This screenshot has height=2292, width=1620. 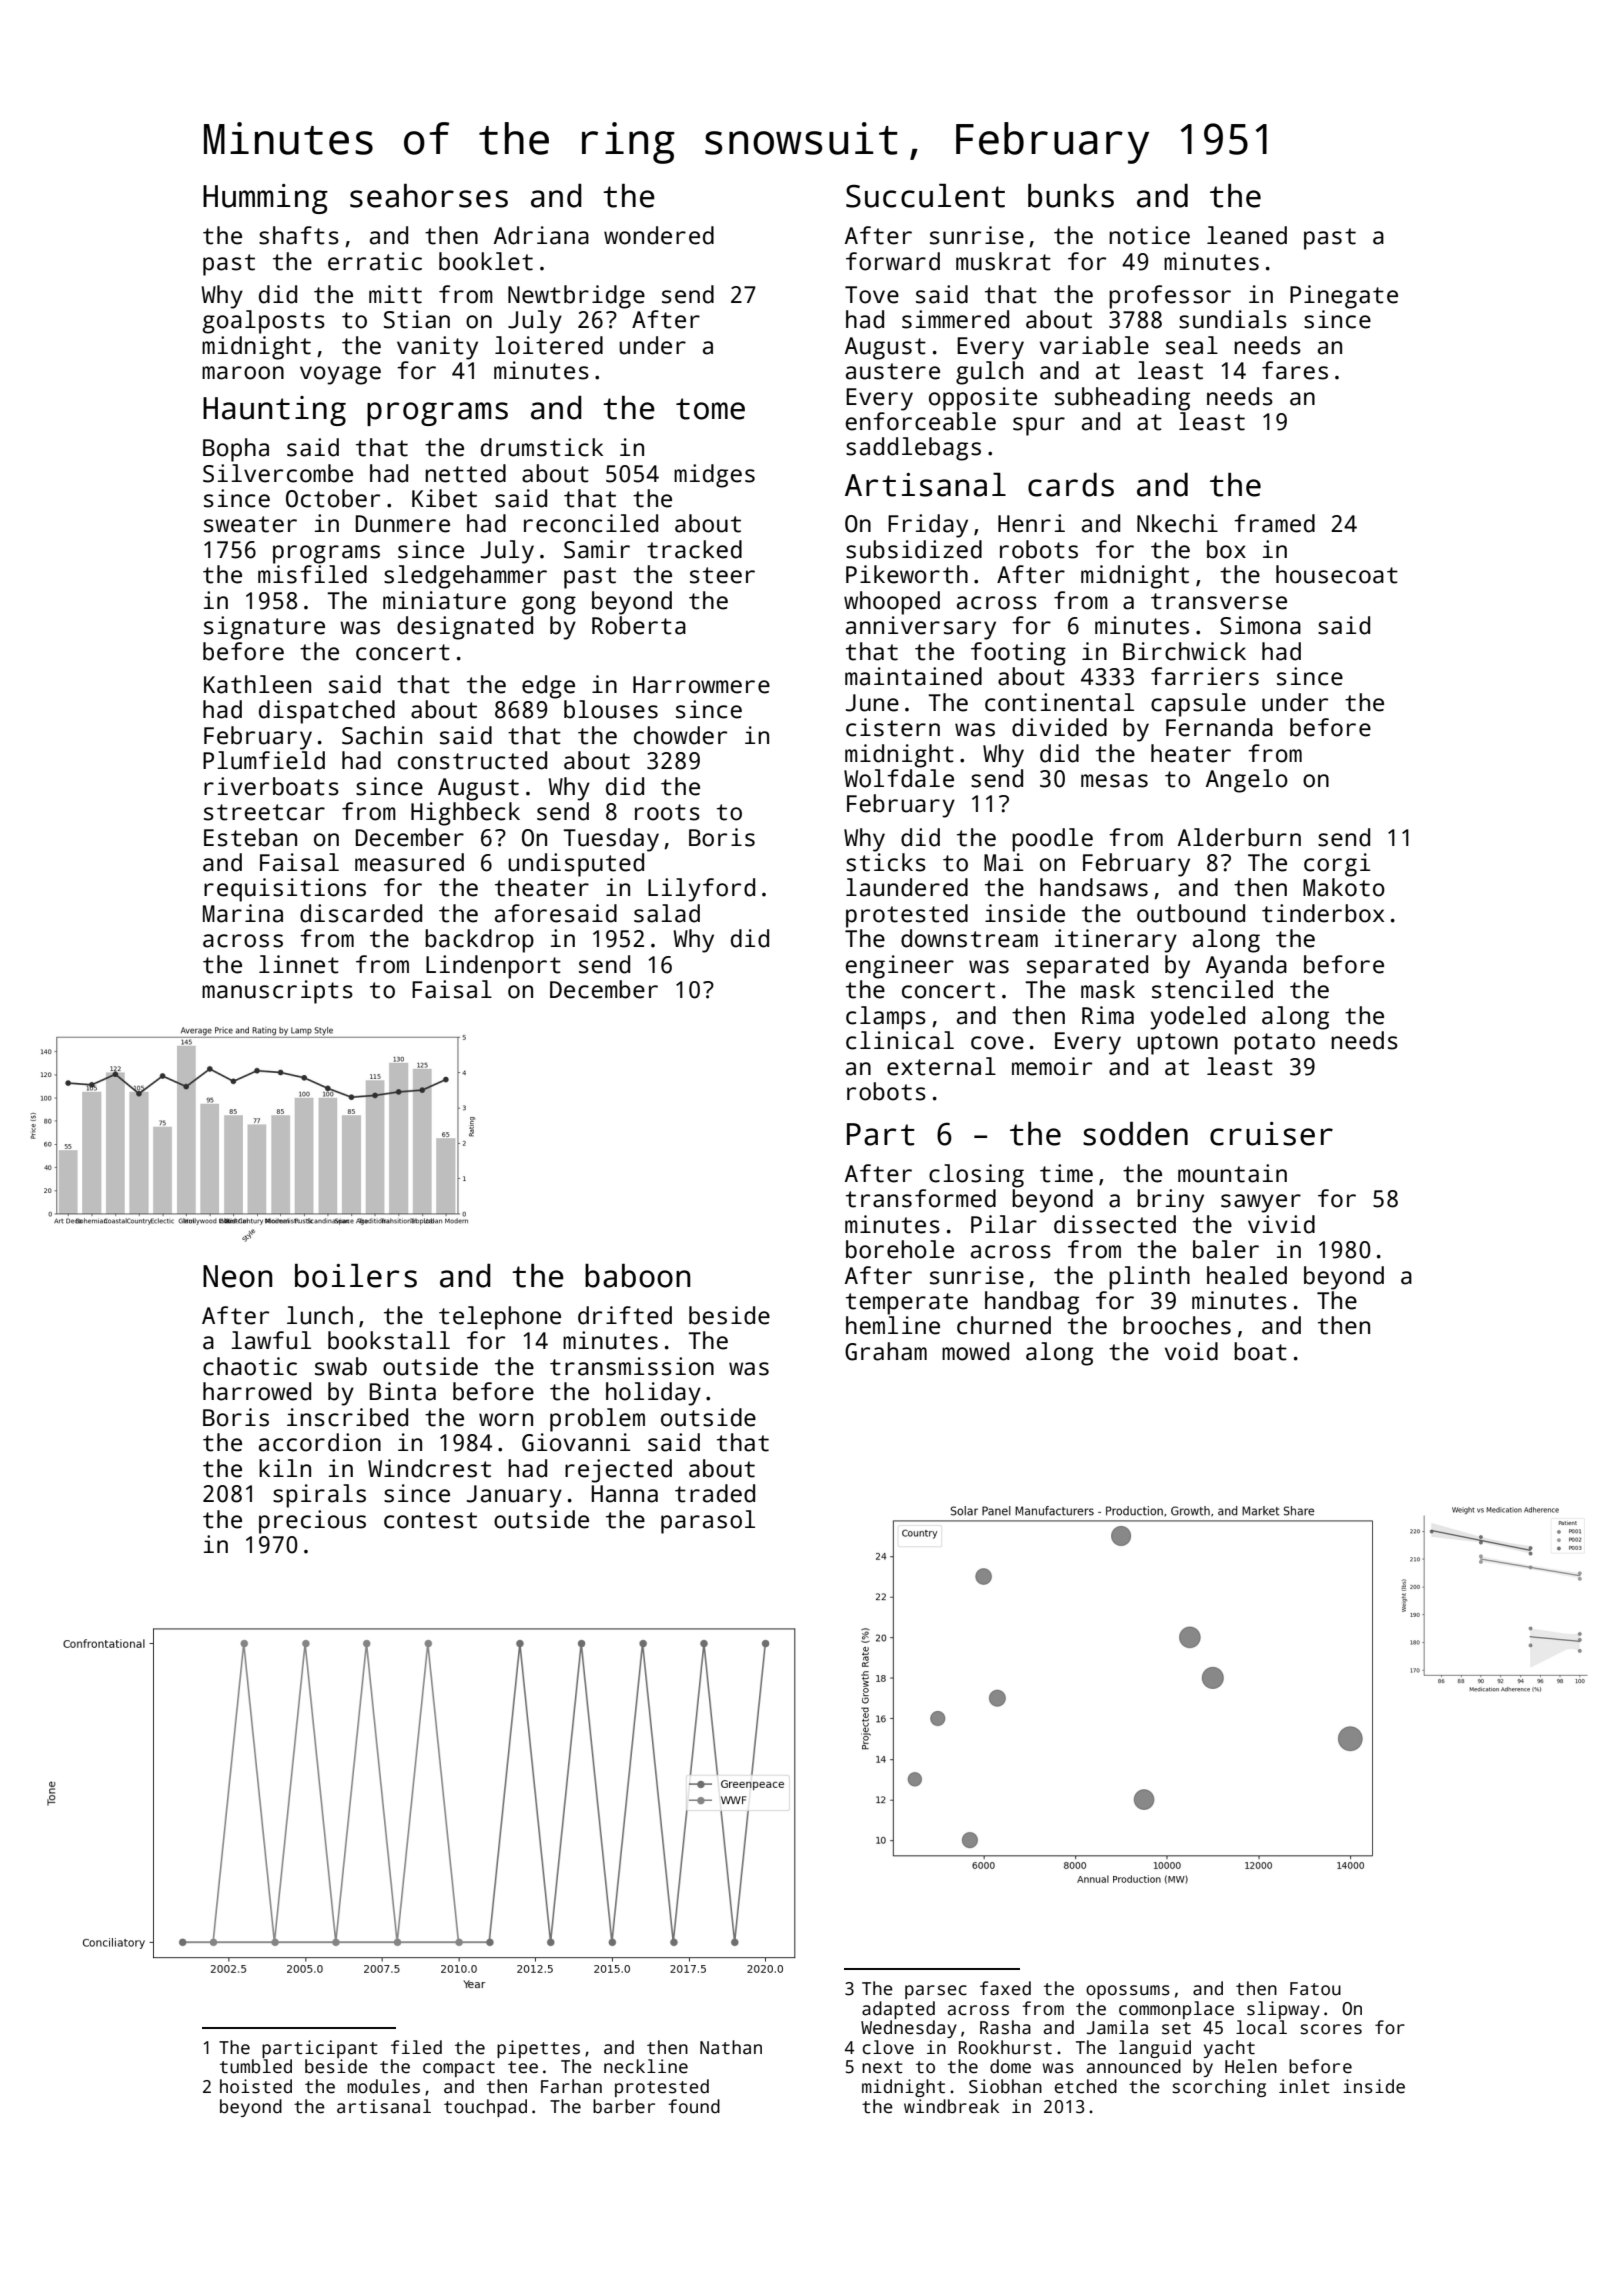 I want to click on footing, so click(x=1018, y=654).
